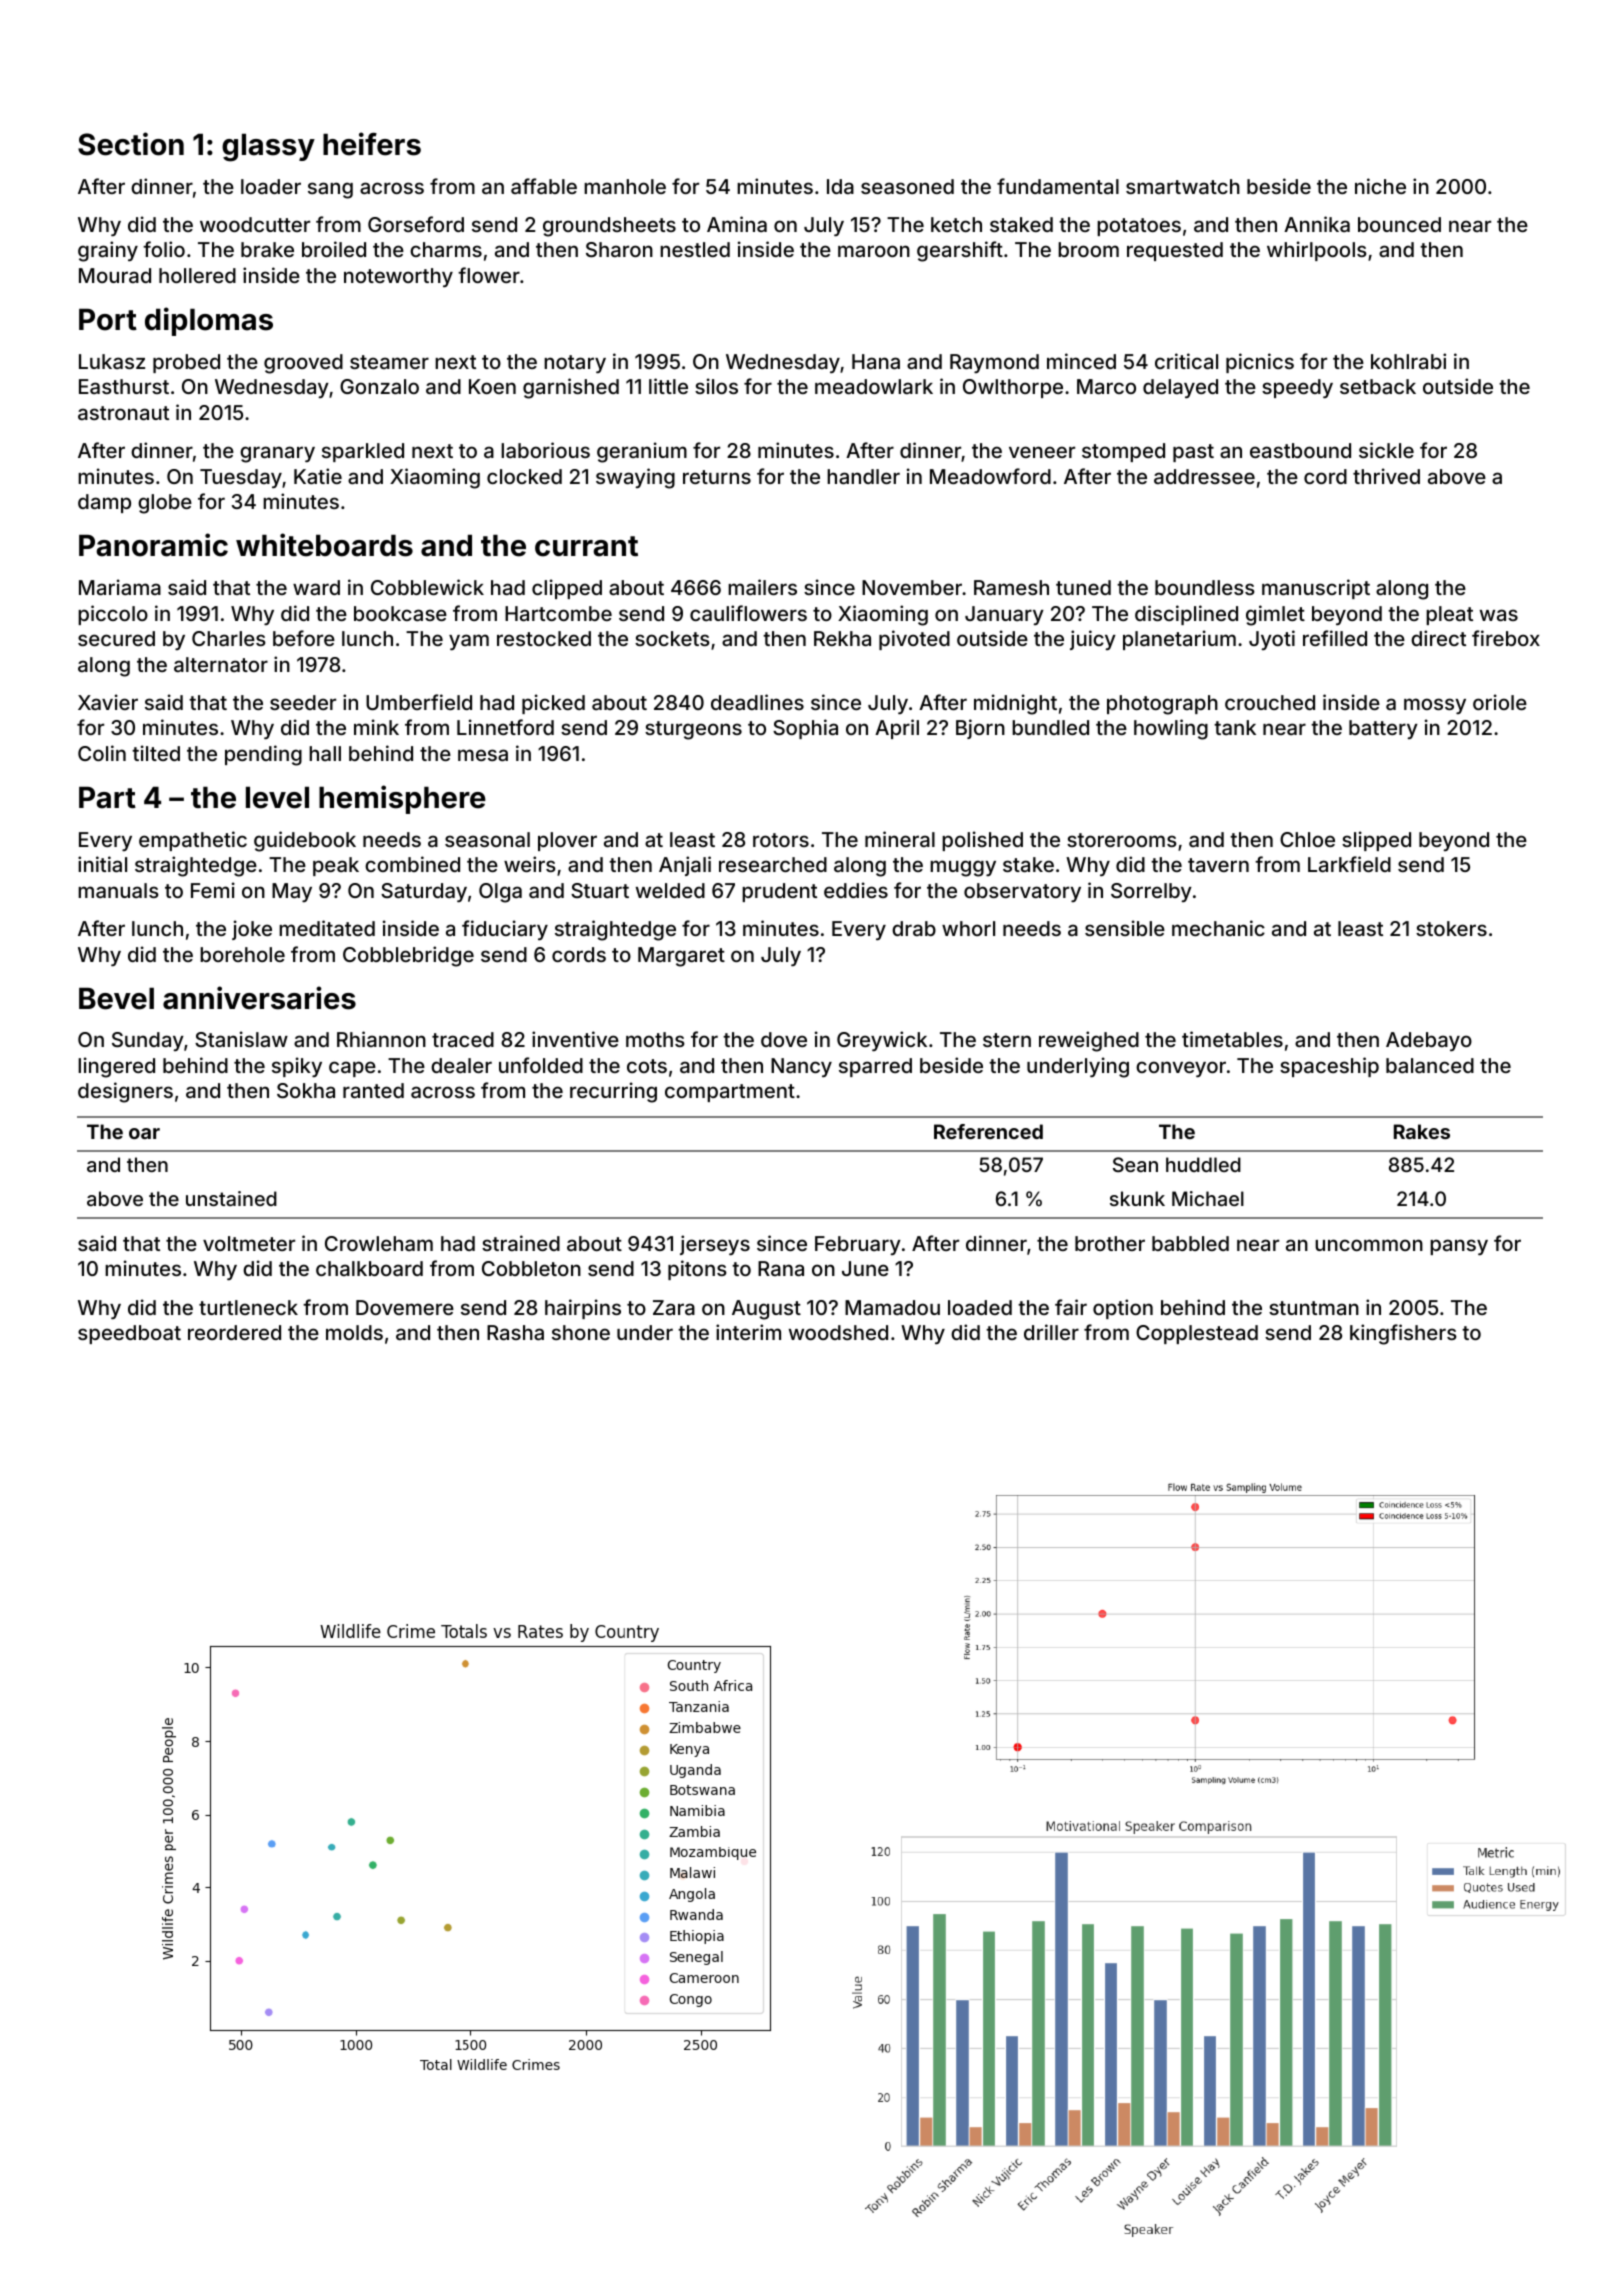  Describe the element at coordinates (305, 841) in the image. I see `guidebook` at that location.
